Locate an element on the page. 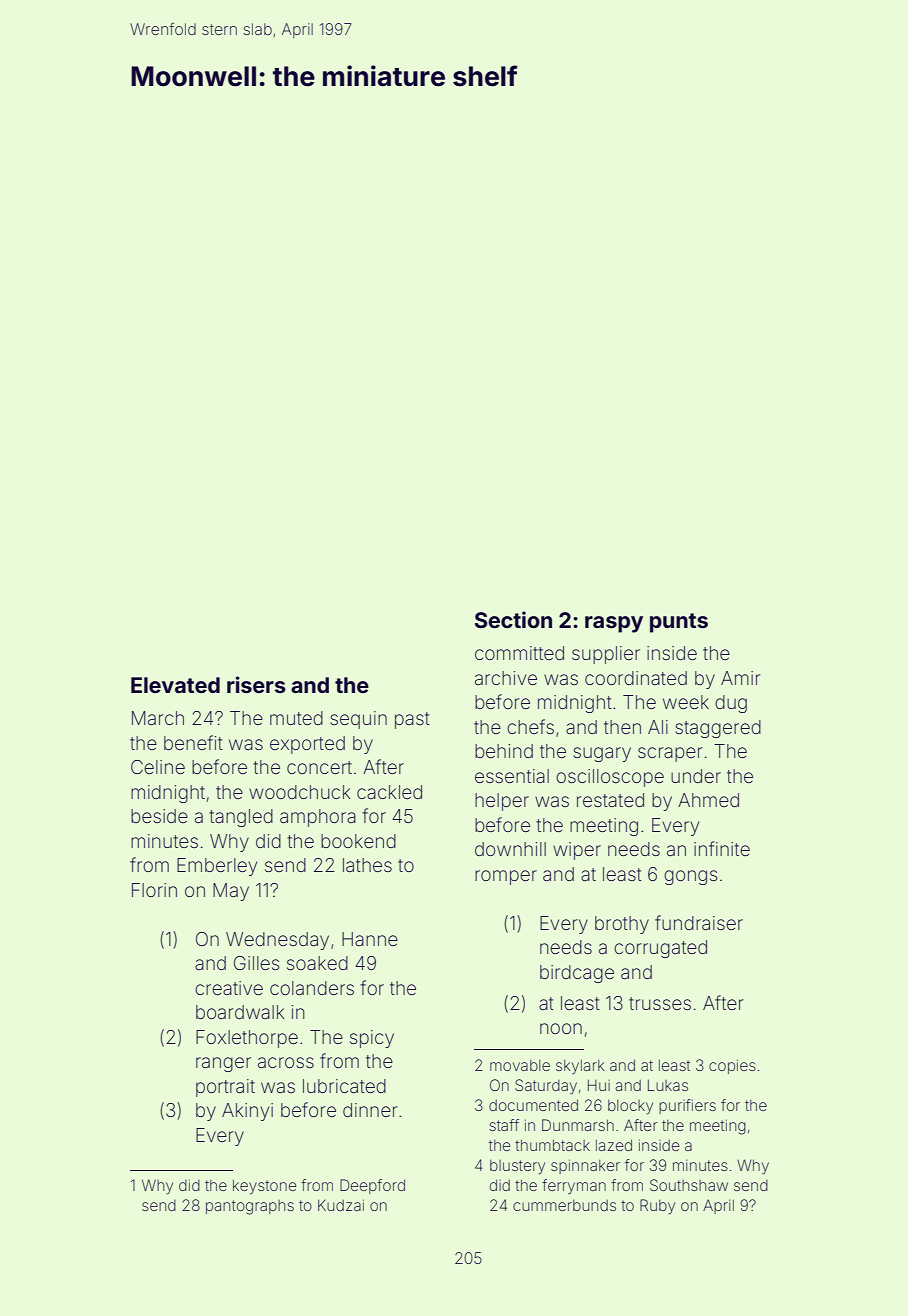  keystone is located at coordinates (264, 1186).
